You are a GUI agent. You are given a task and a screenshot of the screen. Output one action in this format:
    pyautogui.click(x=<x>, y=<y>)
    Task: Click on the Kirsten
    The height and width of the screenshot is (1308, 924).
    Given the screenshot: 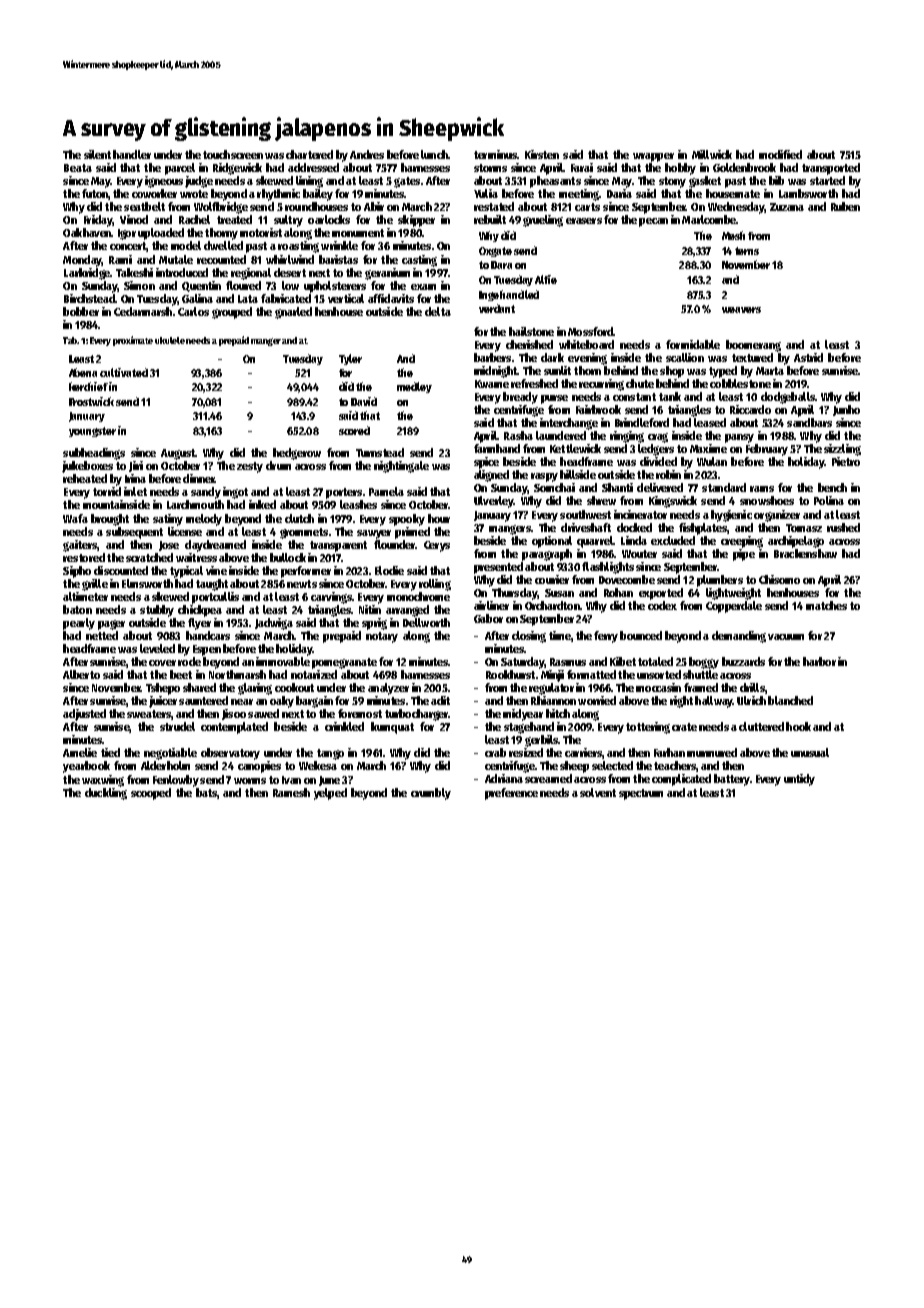 What is the action you would take?
    pyautogui.click(x=542, y=154)
